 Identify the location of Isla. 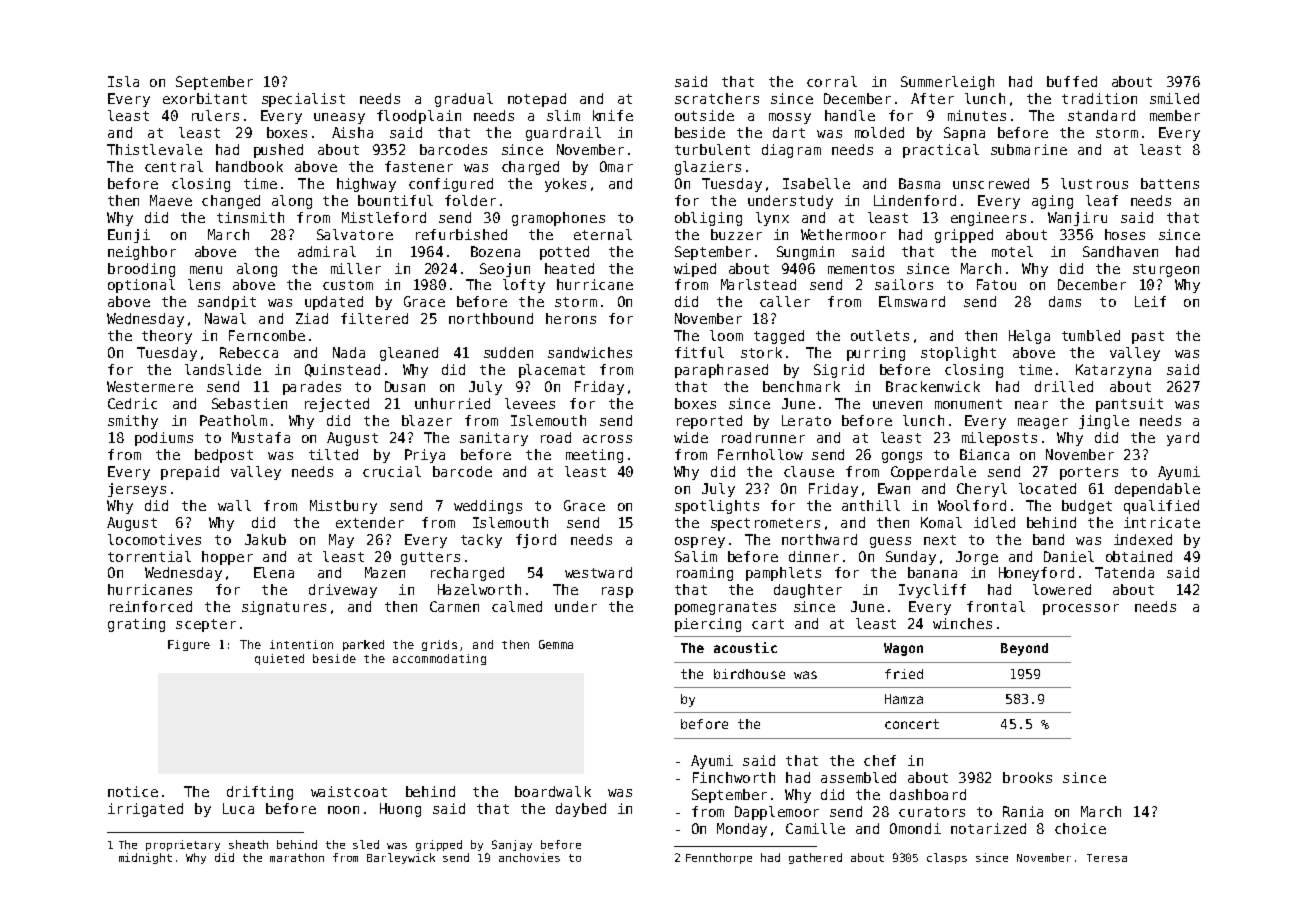
(123, 81).
